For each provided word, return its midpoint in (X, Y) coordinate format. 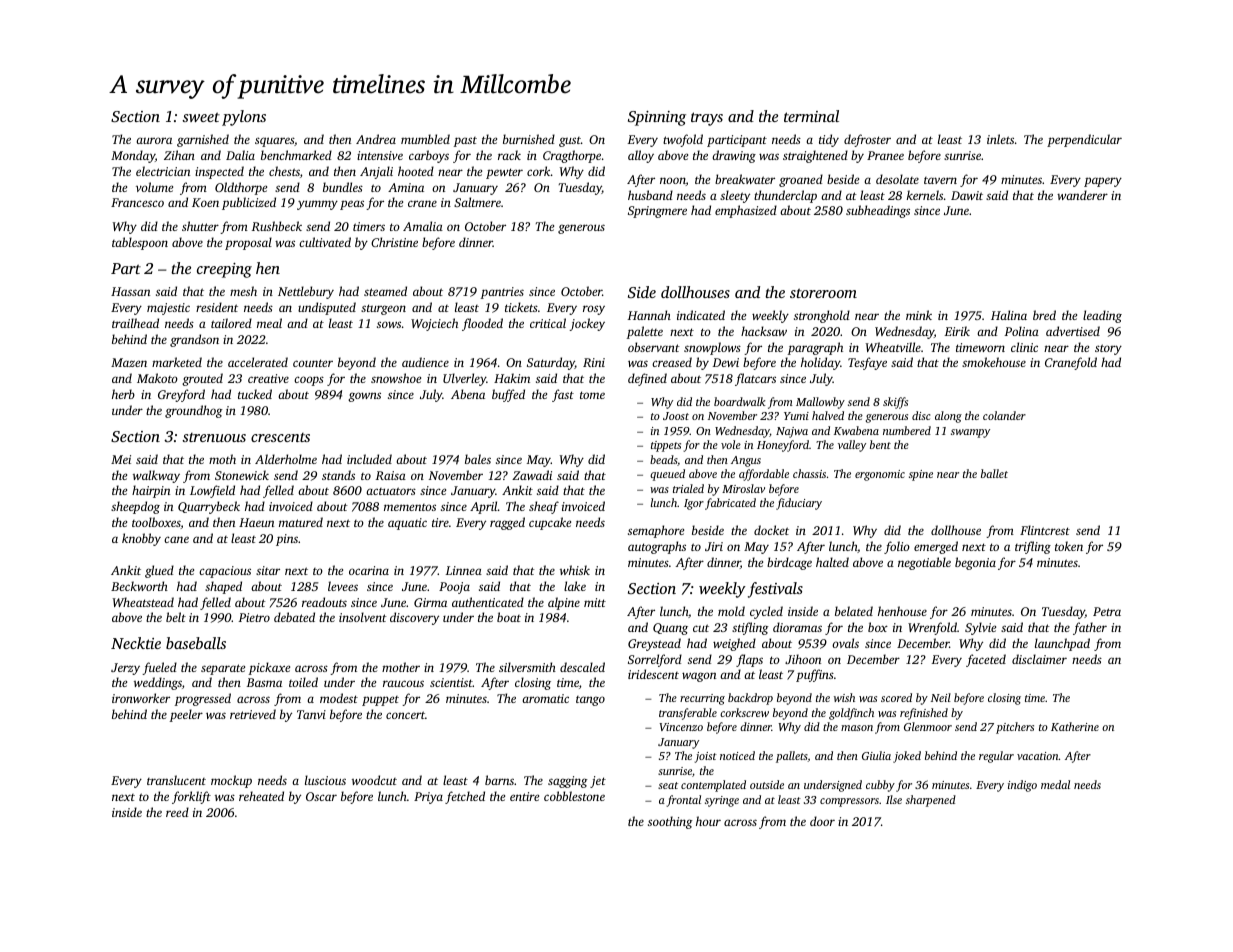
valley (852, 446)
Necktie (136, 643)
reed (177, 812)
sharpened (931, 801)
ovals (845, 643)
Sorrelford (655, 660)
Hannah (649, 315)
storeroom (823, 293)
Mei (121, 459)
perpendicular (1084, 140)
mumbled (425, 139)
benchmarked (296, 155)
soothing (670, 822)
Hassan (130, 291)
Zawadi (532, 475)
